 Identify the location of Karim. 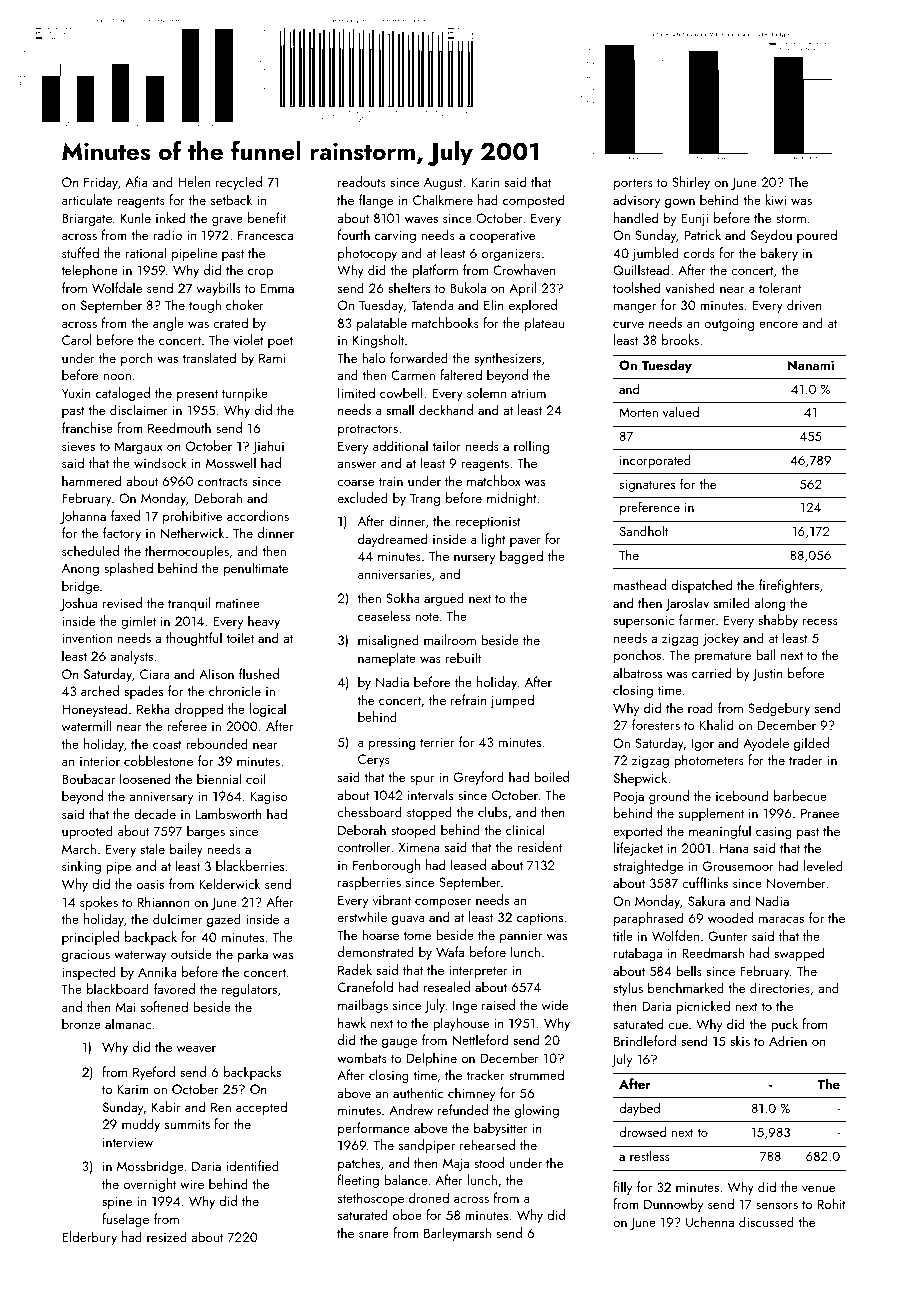
(133, 1089).
